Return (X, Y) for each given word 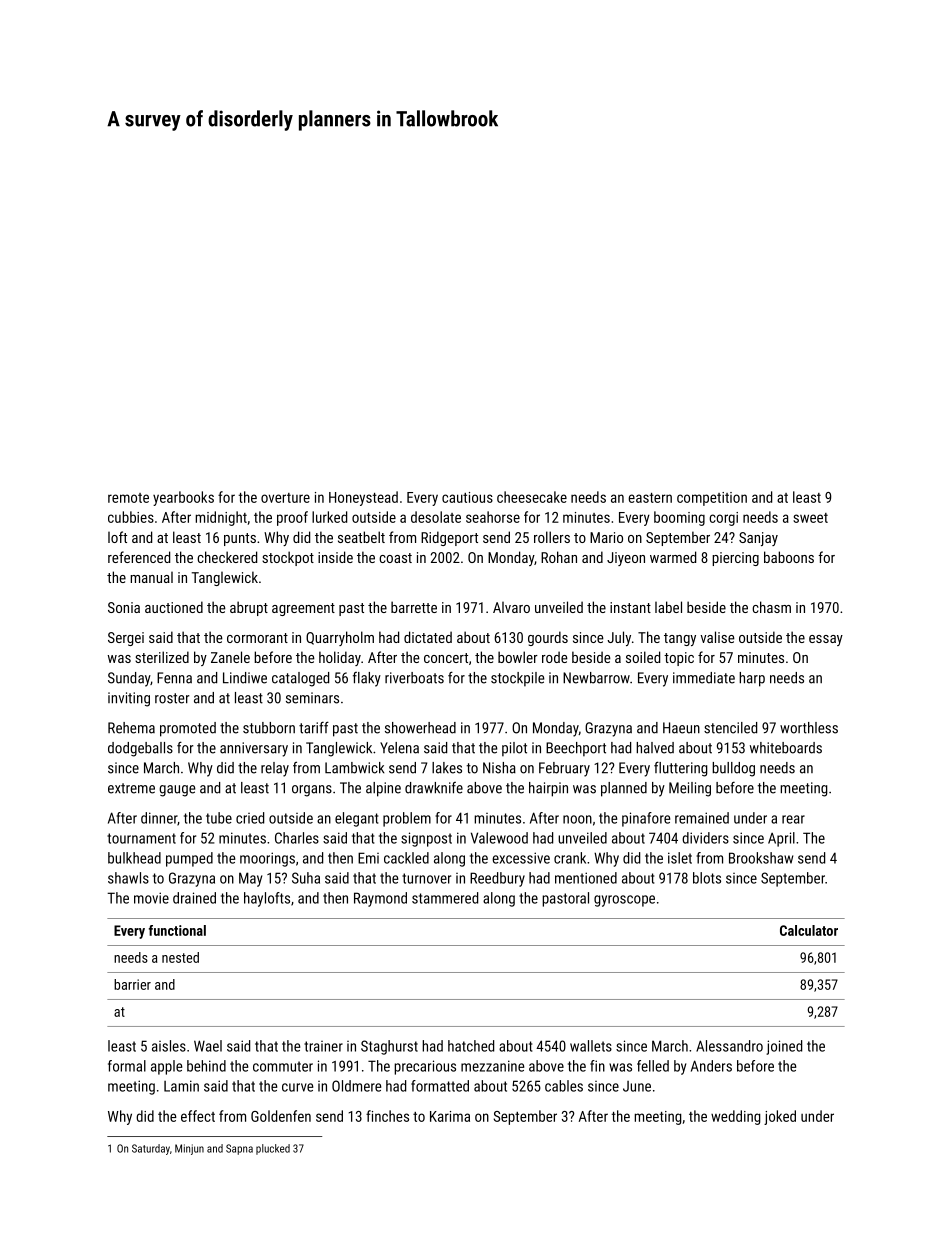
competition (712, 499)
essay (826, 640)
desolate (436, 517)
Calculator (809, 930)
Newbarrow (596, 678)
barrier (132, 984)
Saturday (151, 1149)
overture (285, 498)
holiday (340, 658)
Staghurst (389, 1047)
